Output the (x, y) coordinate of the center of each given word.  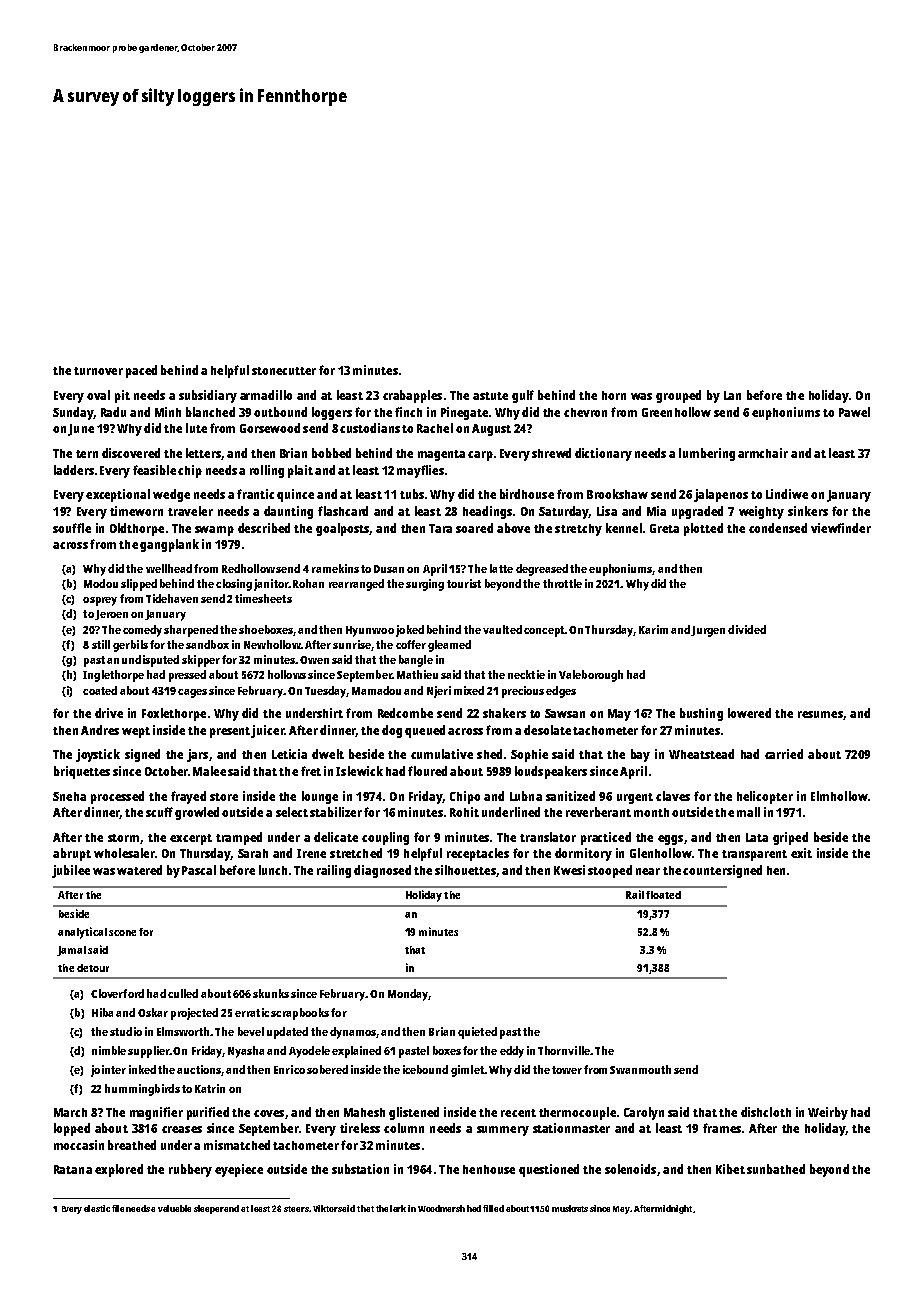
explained (356, 1052)
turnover (98, 371)
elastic (97, 1208)
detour (93, 968)
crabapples (412, 396)
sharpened (191, 631)
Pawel (854, 412)
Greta (664, 528)
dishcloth (766, 1112)
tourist (464, 583)
